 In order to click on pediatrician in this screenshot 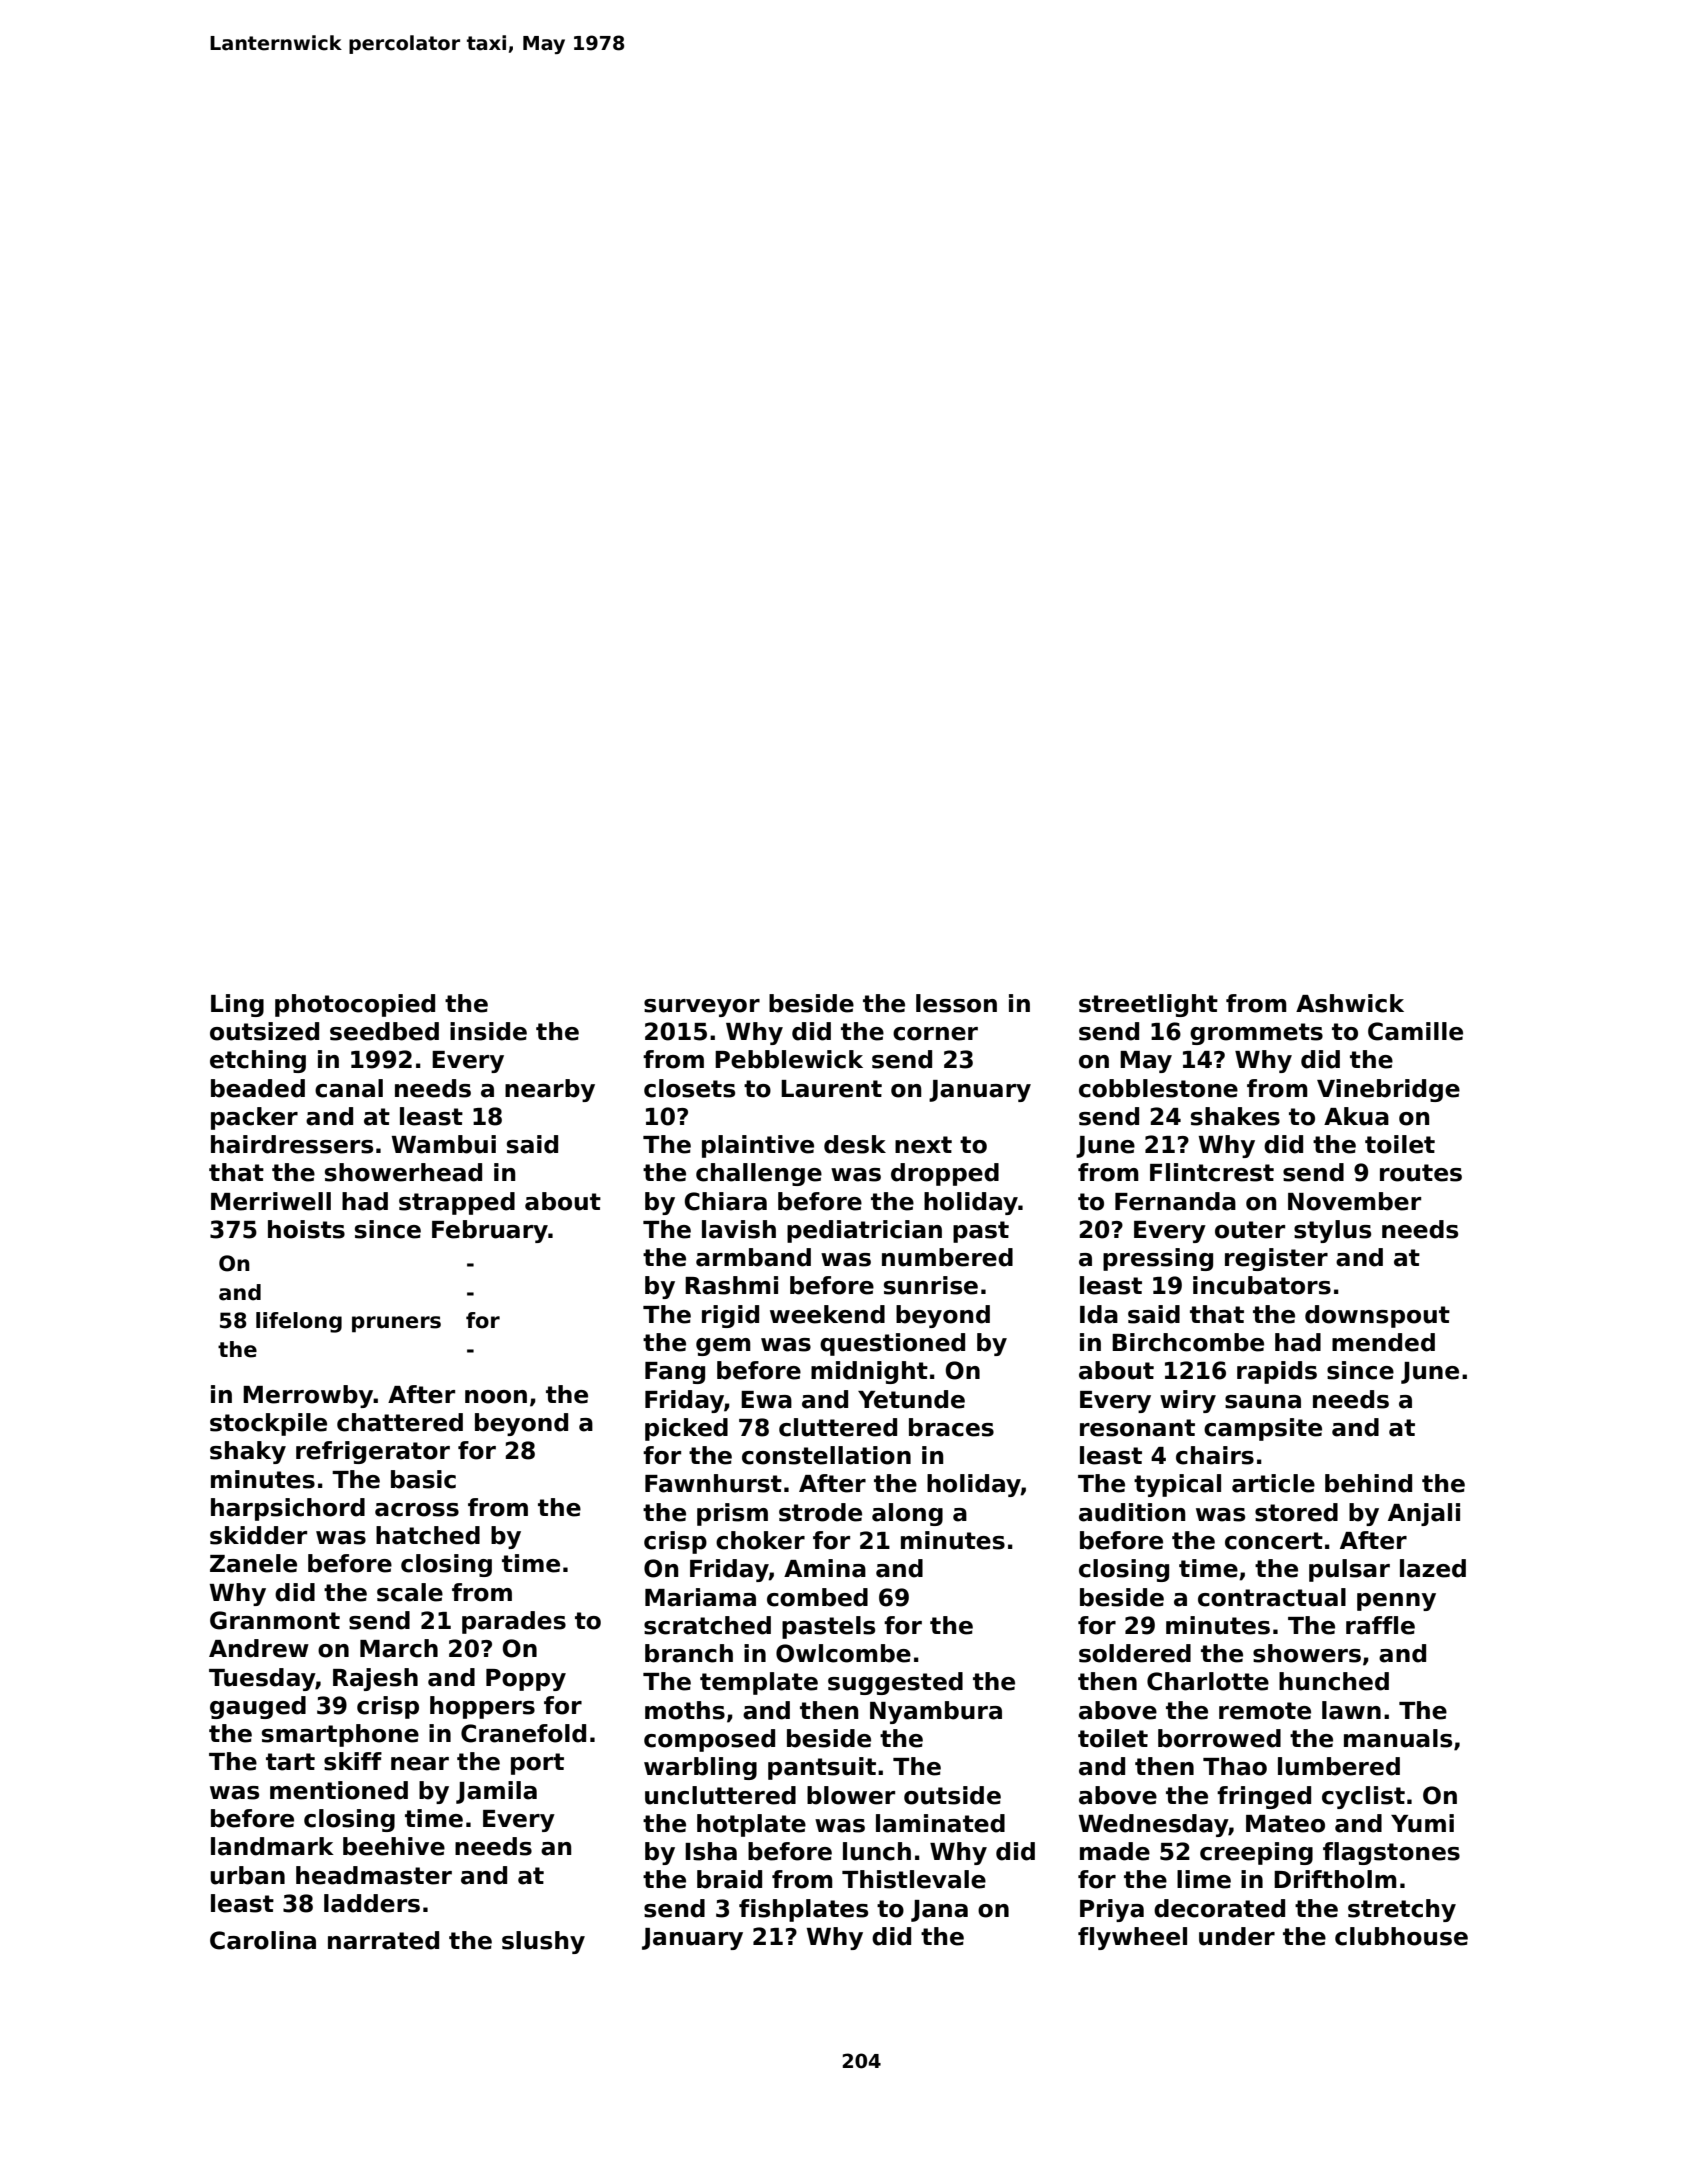, I will do `click(864, 1231)`.
